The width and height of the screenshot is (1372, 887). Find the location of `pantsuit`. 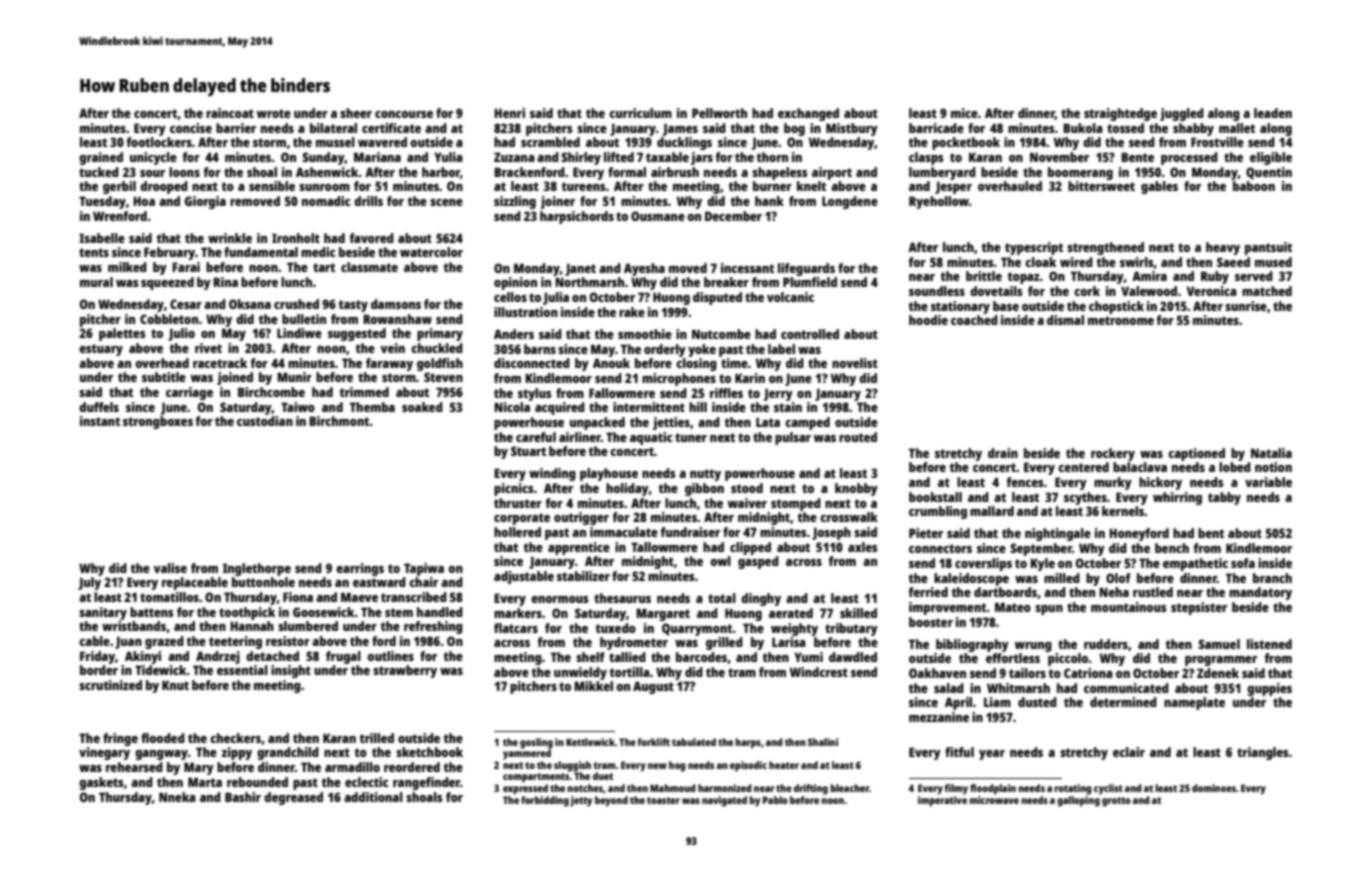

pantsuit is located at coordinates (1268, 248).
